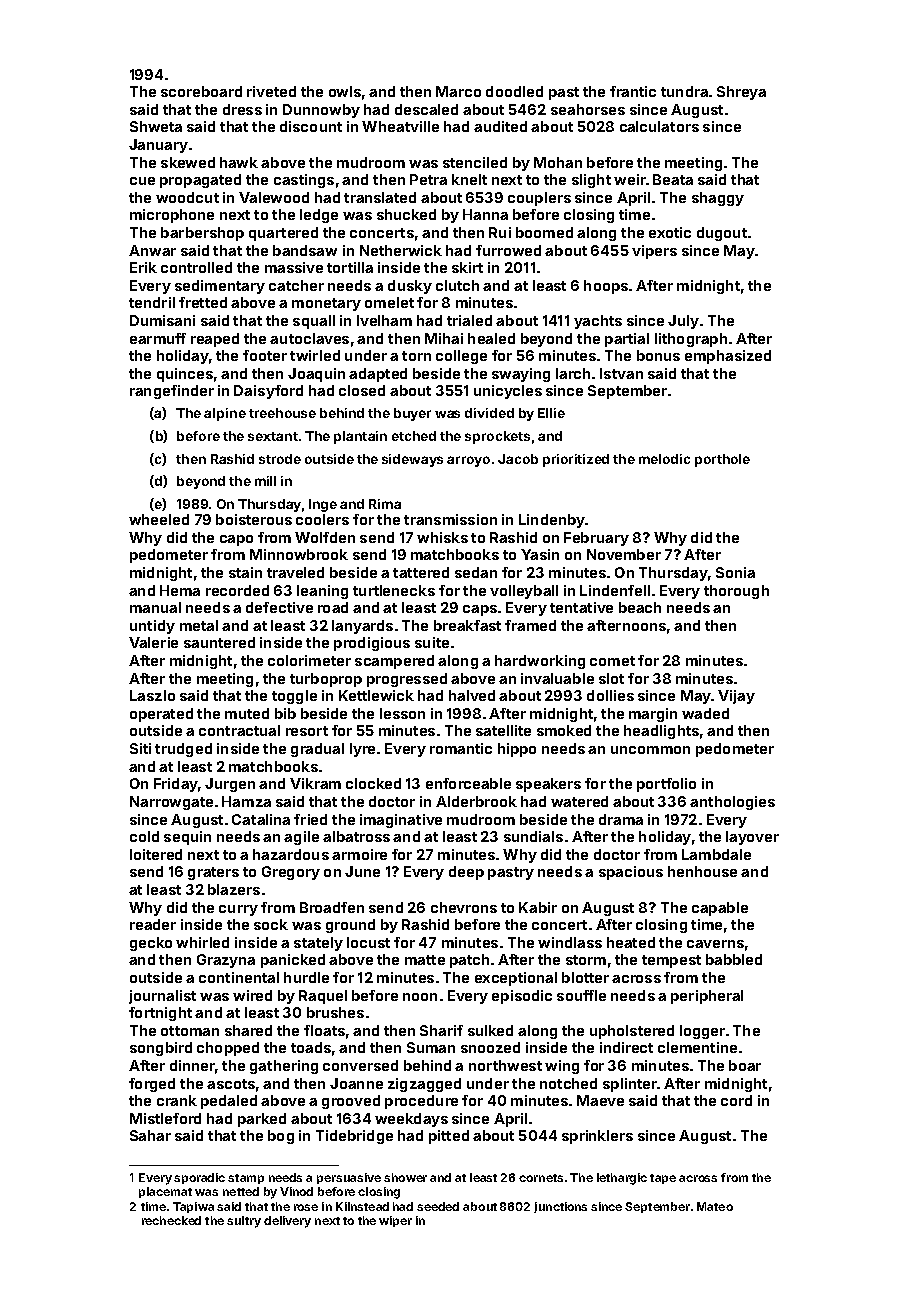  I want to click on framed, so click(530, 625).
